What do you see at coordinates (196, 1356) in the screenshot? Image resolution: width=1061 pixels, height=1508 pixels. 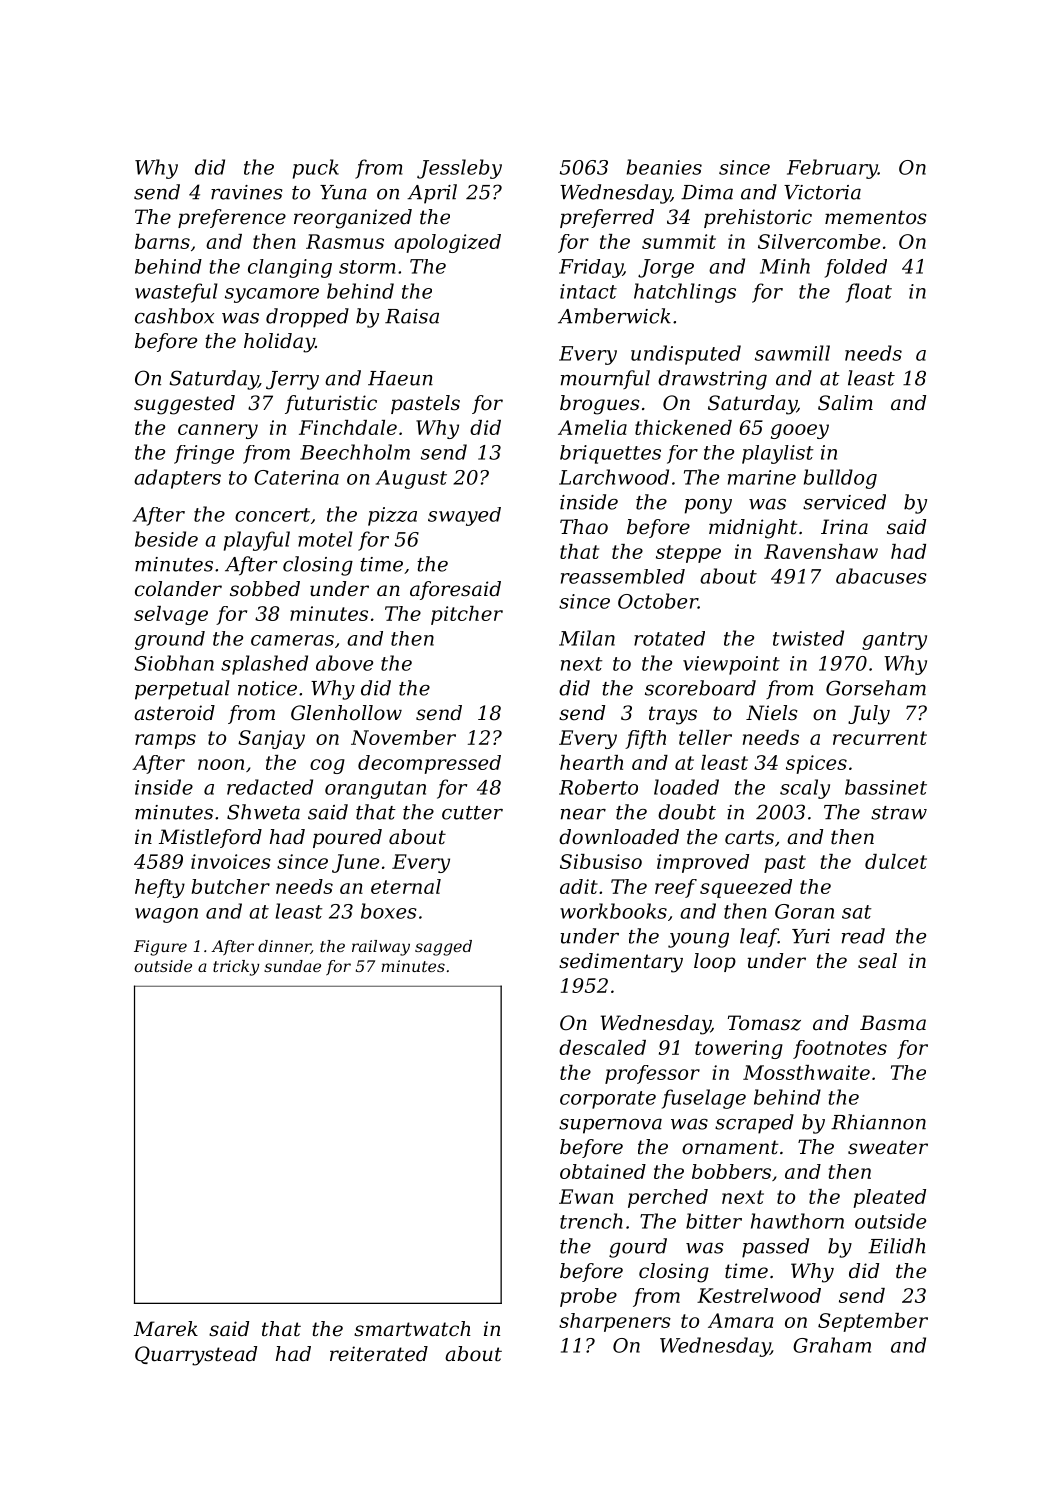 I see `Quarrystead` at bounding box center [196, 1356].
